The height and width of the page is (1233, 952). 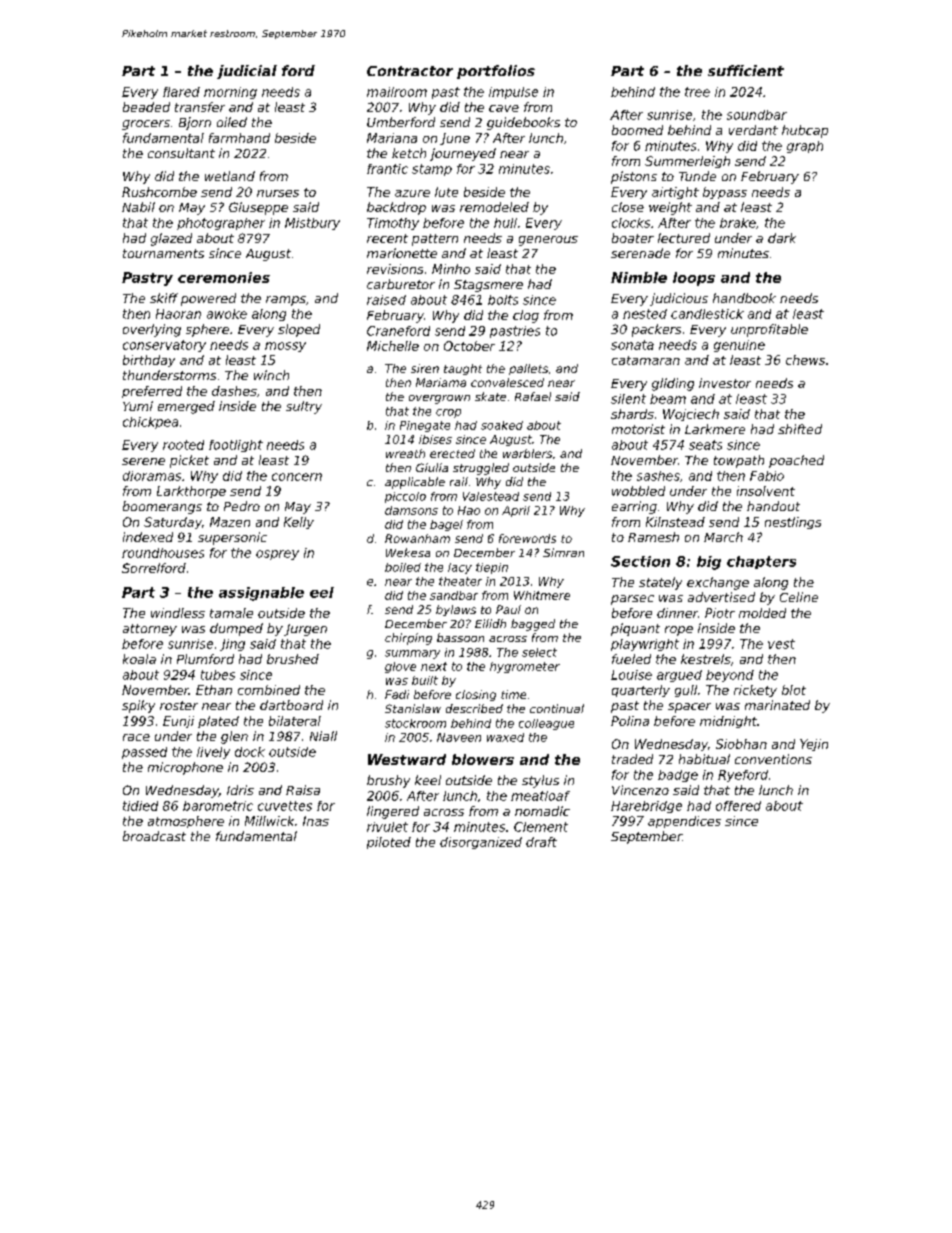 What do you see at coordinates (410, 71) in the page?
I see `Contractor` at bounding box center [410, 71].
